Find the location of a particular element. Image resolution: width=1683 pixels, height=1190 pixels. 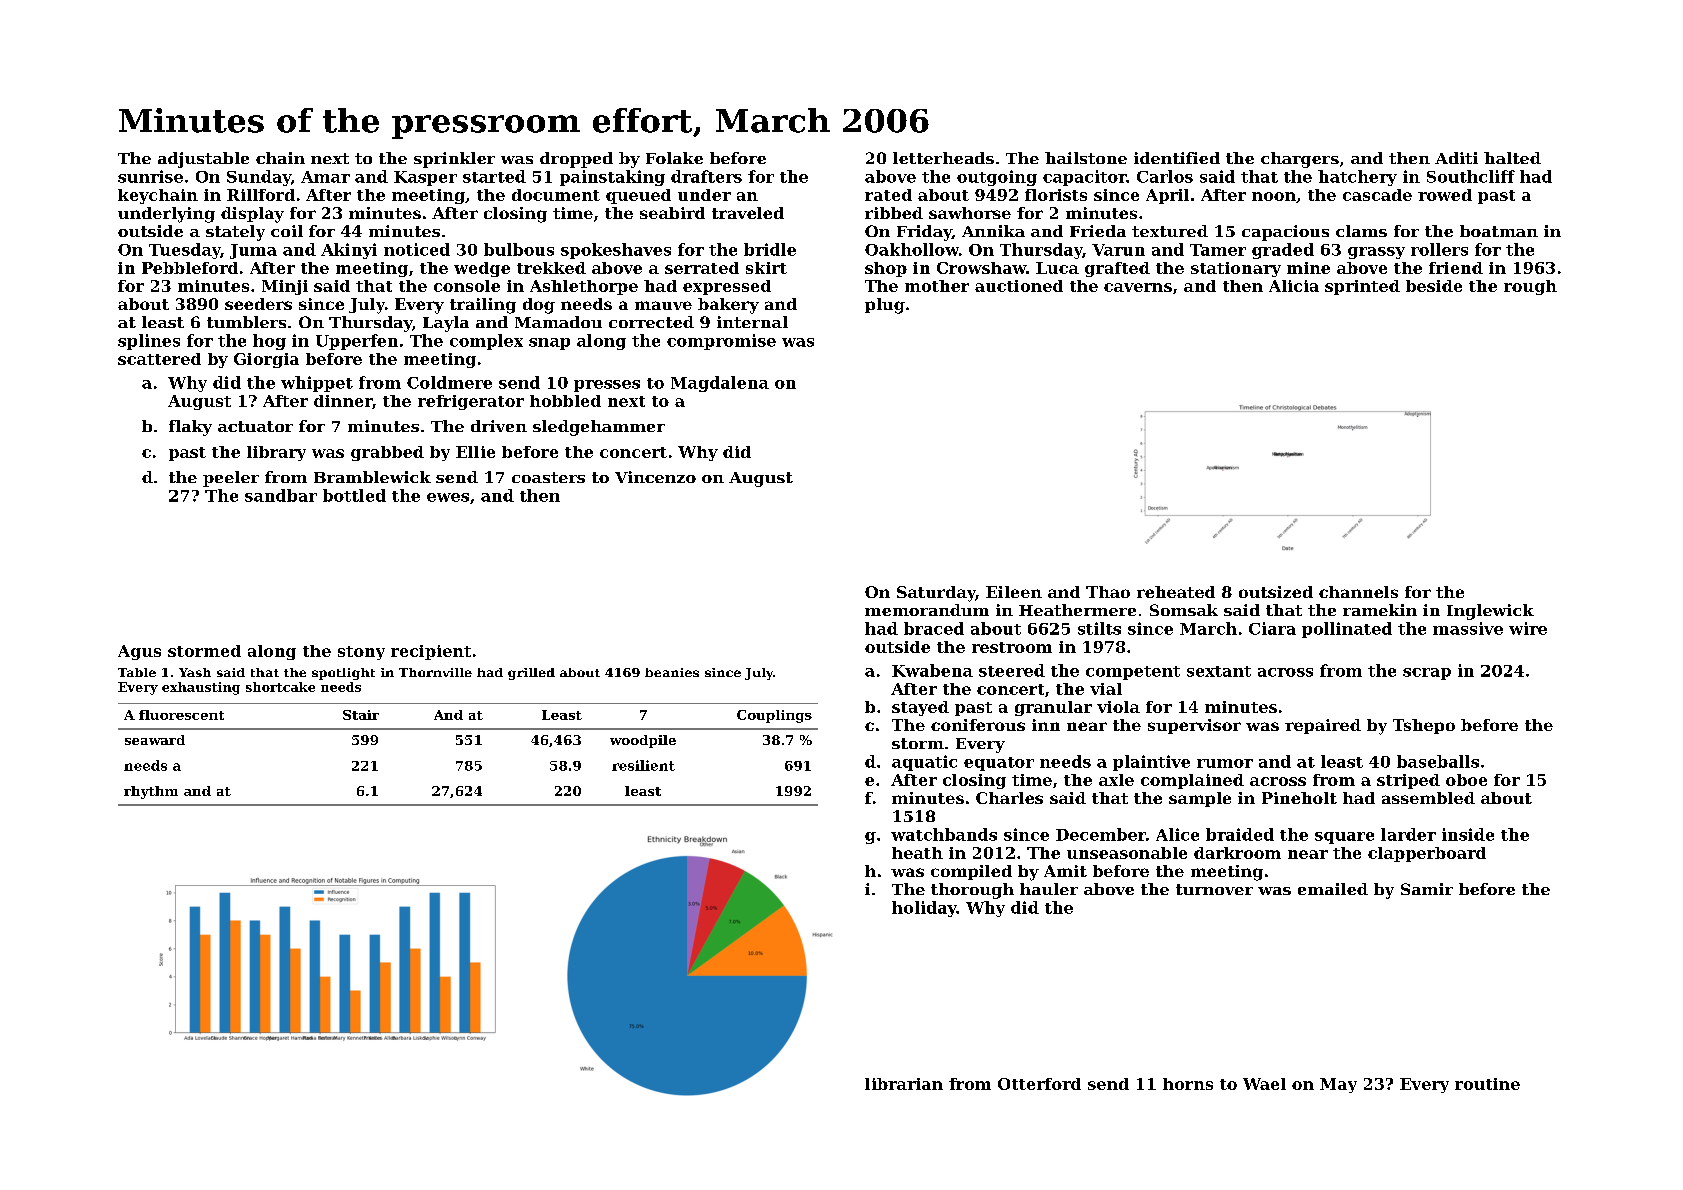

librarian is located at coordinates (904, 1084).
